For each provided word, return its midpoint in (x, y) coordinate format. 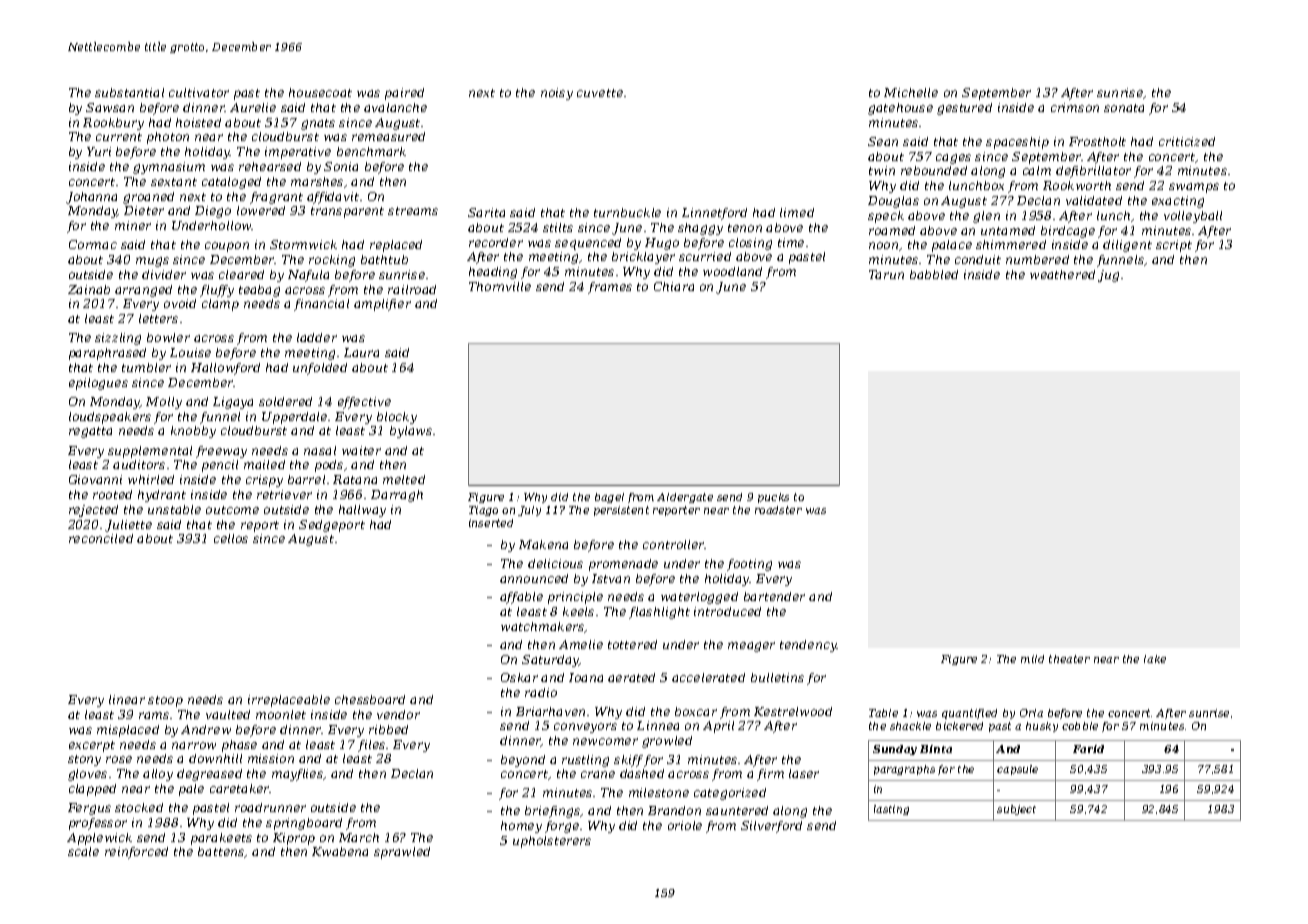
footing (749, 565)
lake (1155, 659)
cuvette (600, 93)
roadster (778, 510)
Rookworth (1077, 185)
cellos (231, 538)
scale (83, 851)
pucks (773, 498)
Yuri (99, 151)
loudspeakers (110, 418)
